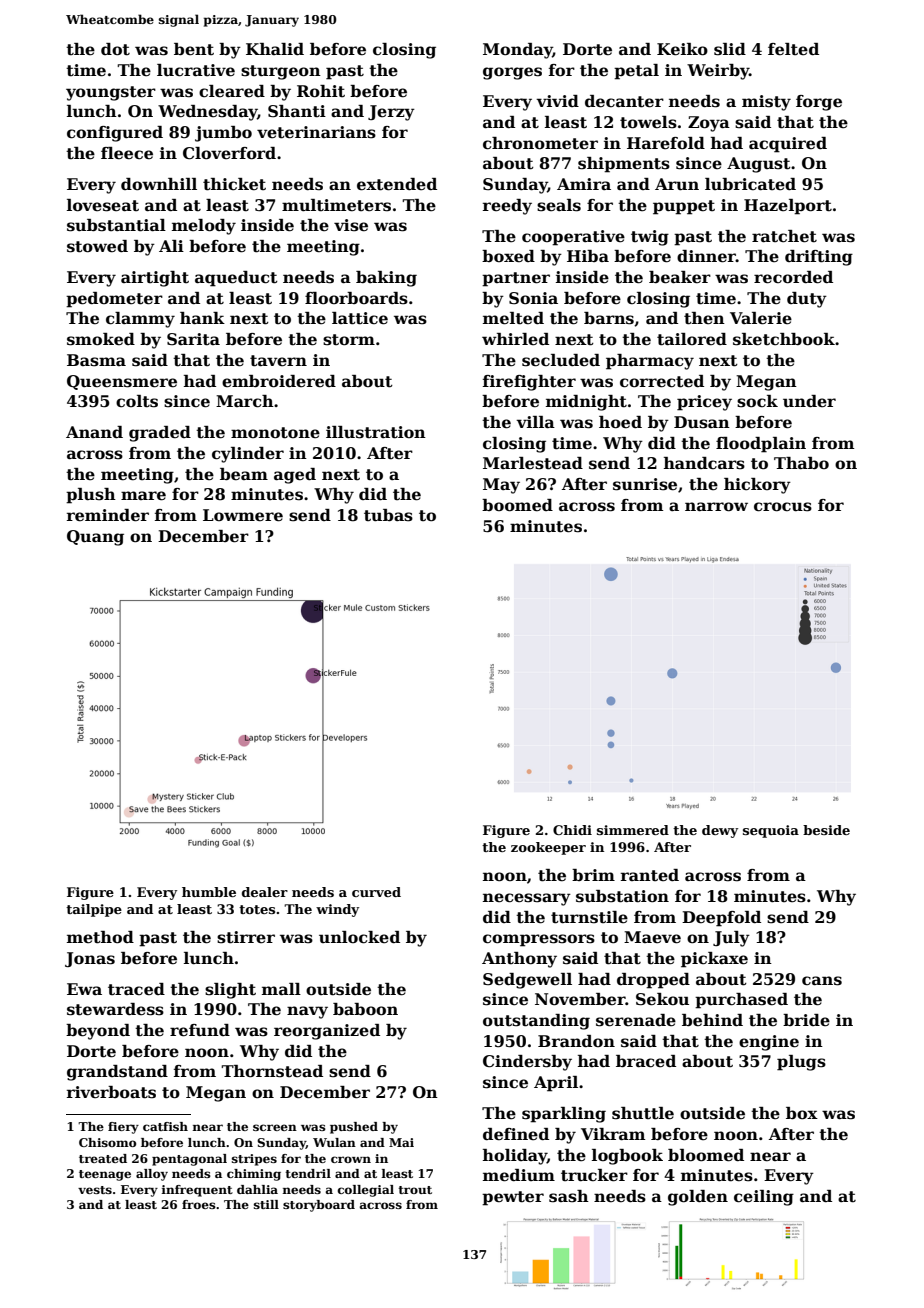 This screenshot has height=1308, width=924. I want to click on bent, so click(194, 49).
